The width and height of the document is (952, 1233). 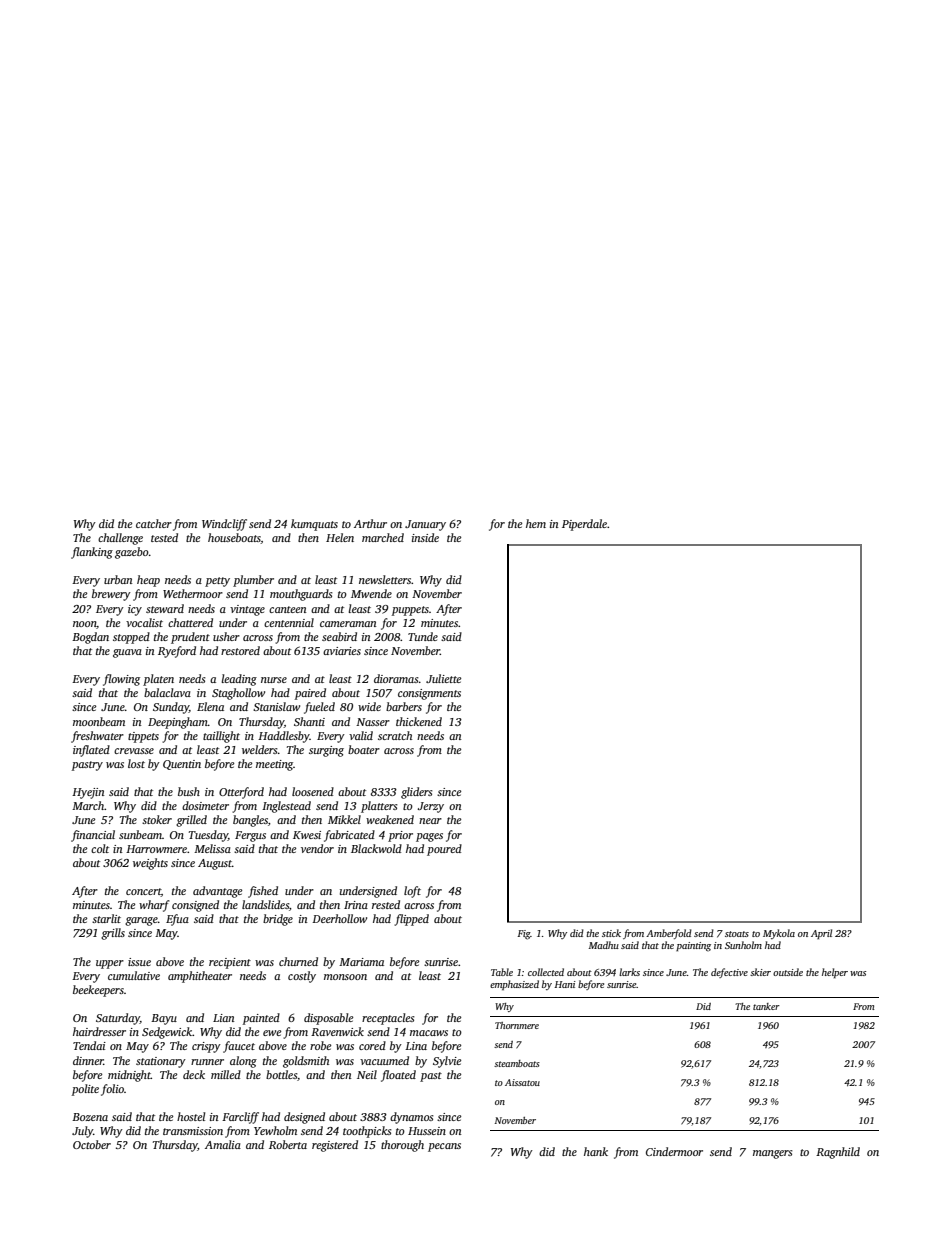 I want to click on upper, so click(x=110, y=964).
